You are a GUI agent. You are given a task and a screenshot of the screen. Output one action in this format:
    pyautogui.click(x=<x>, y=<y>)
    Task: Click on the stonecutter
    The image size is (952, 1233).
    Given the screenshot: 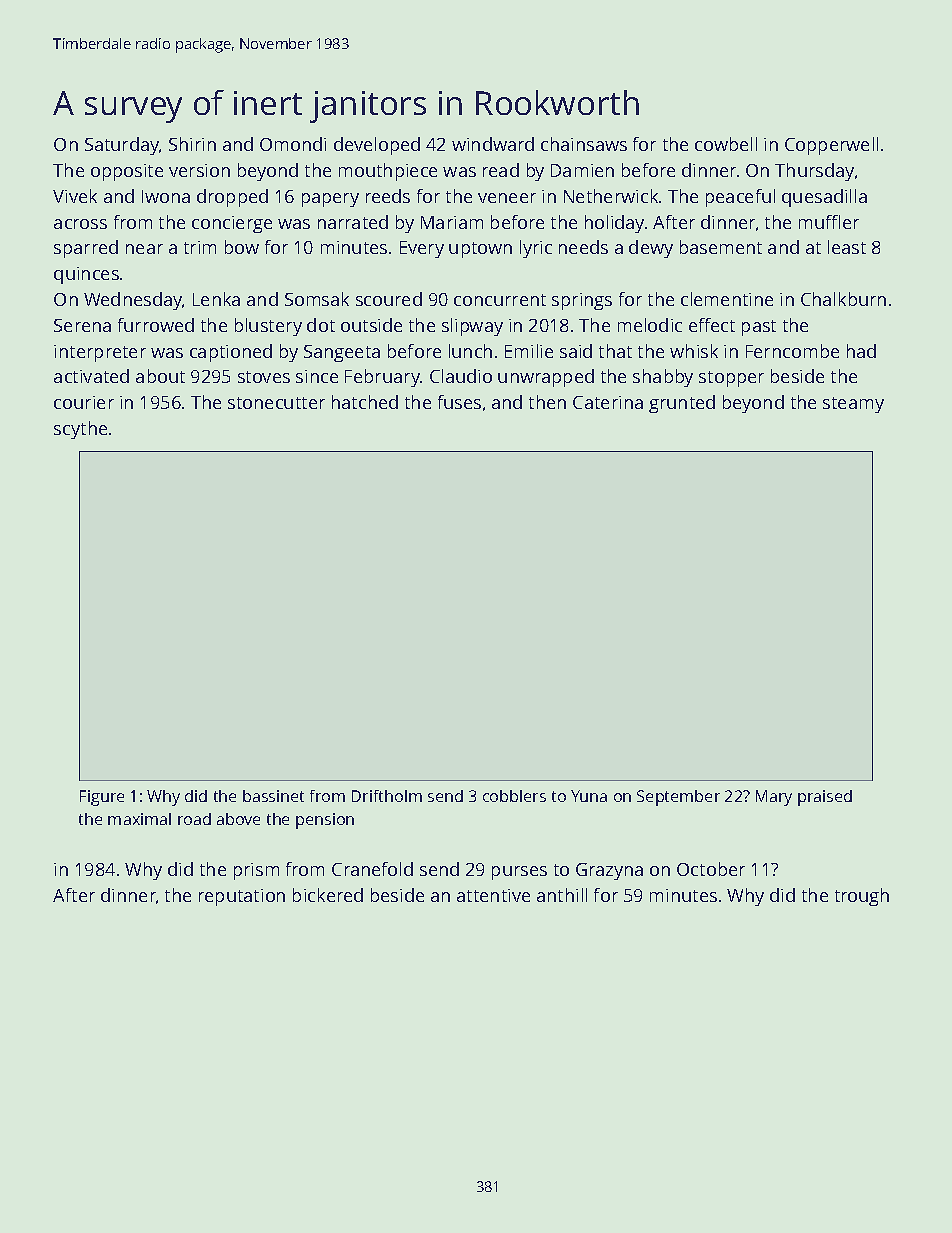 What is the action you would take?
    pyautogui.click(x=276, y=403)
